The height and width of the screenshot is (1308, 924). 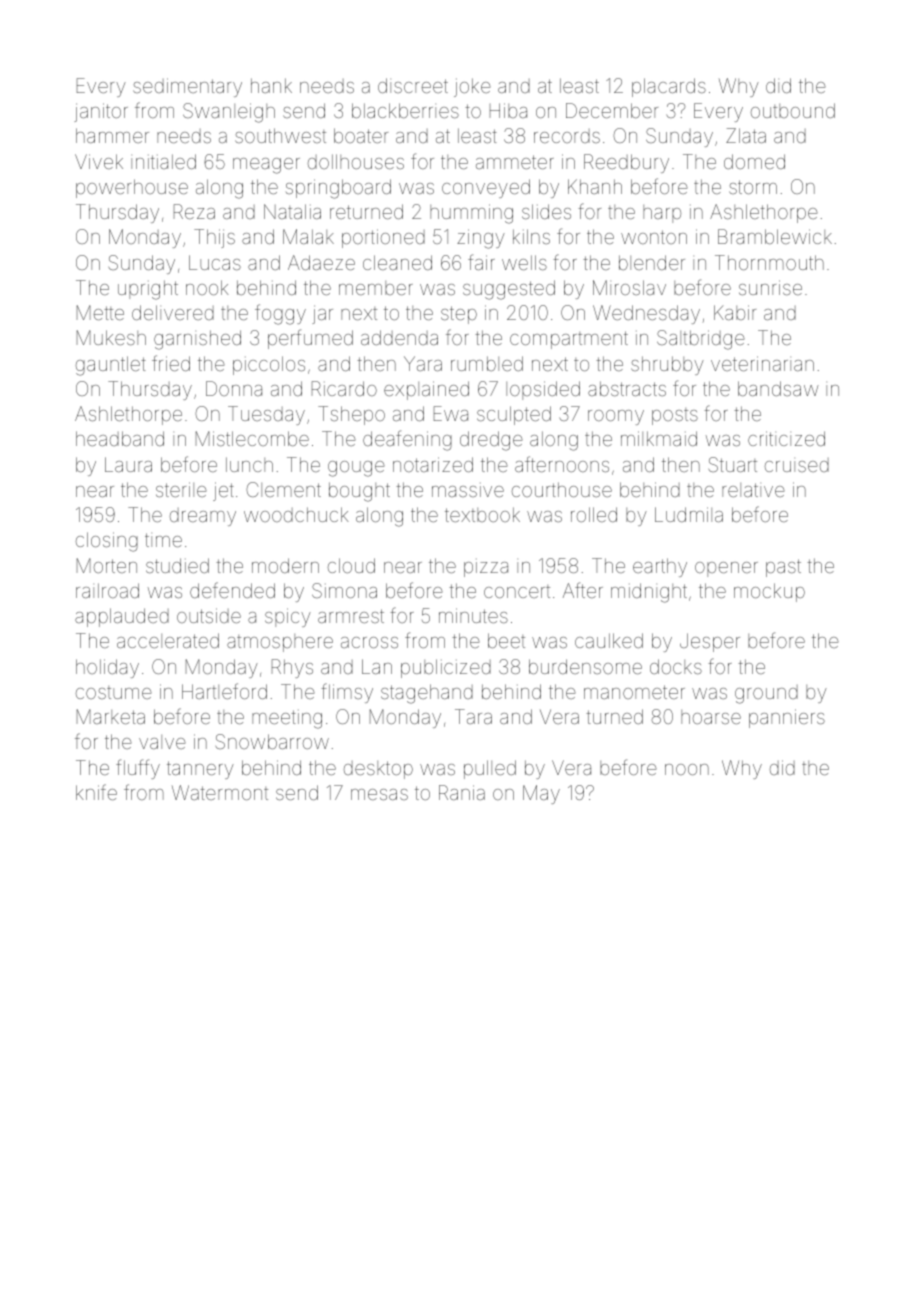 What do you see at coordinates (659, 438) in the screenshot?
I see `milkmaid` at bounding box center [659, 438].
